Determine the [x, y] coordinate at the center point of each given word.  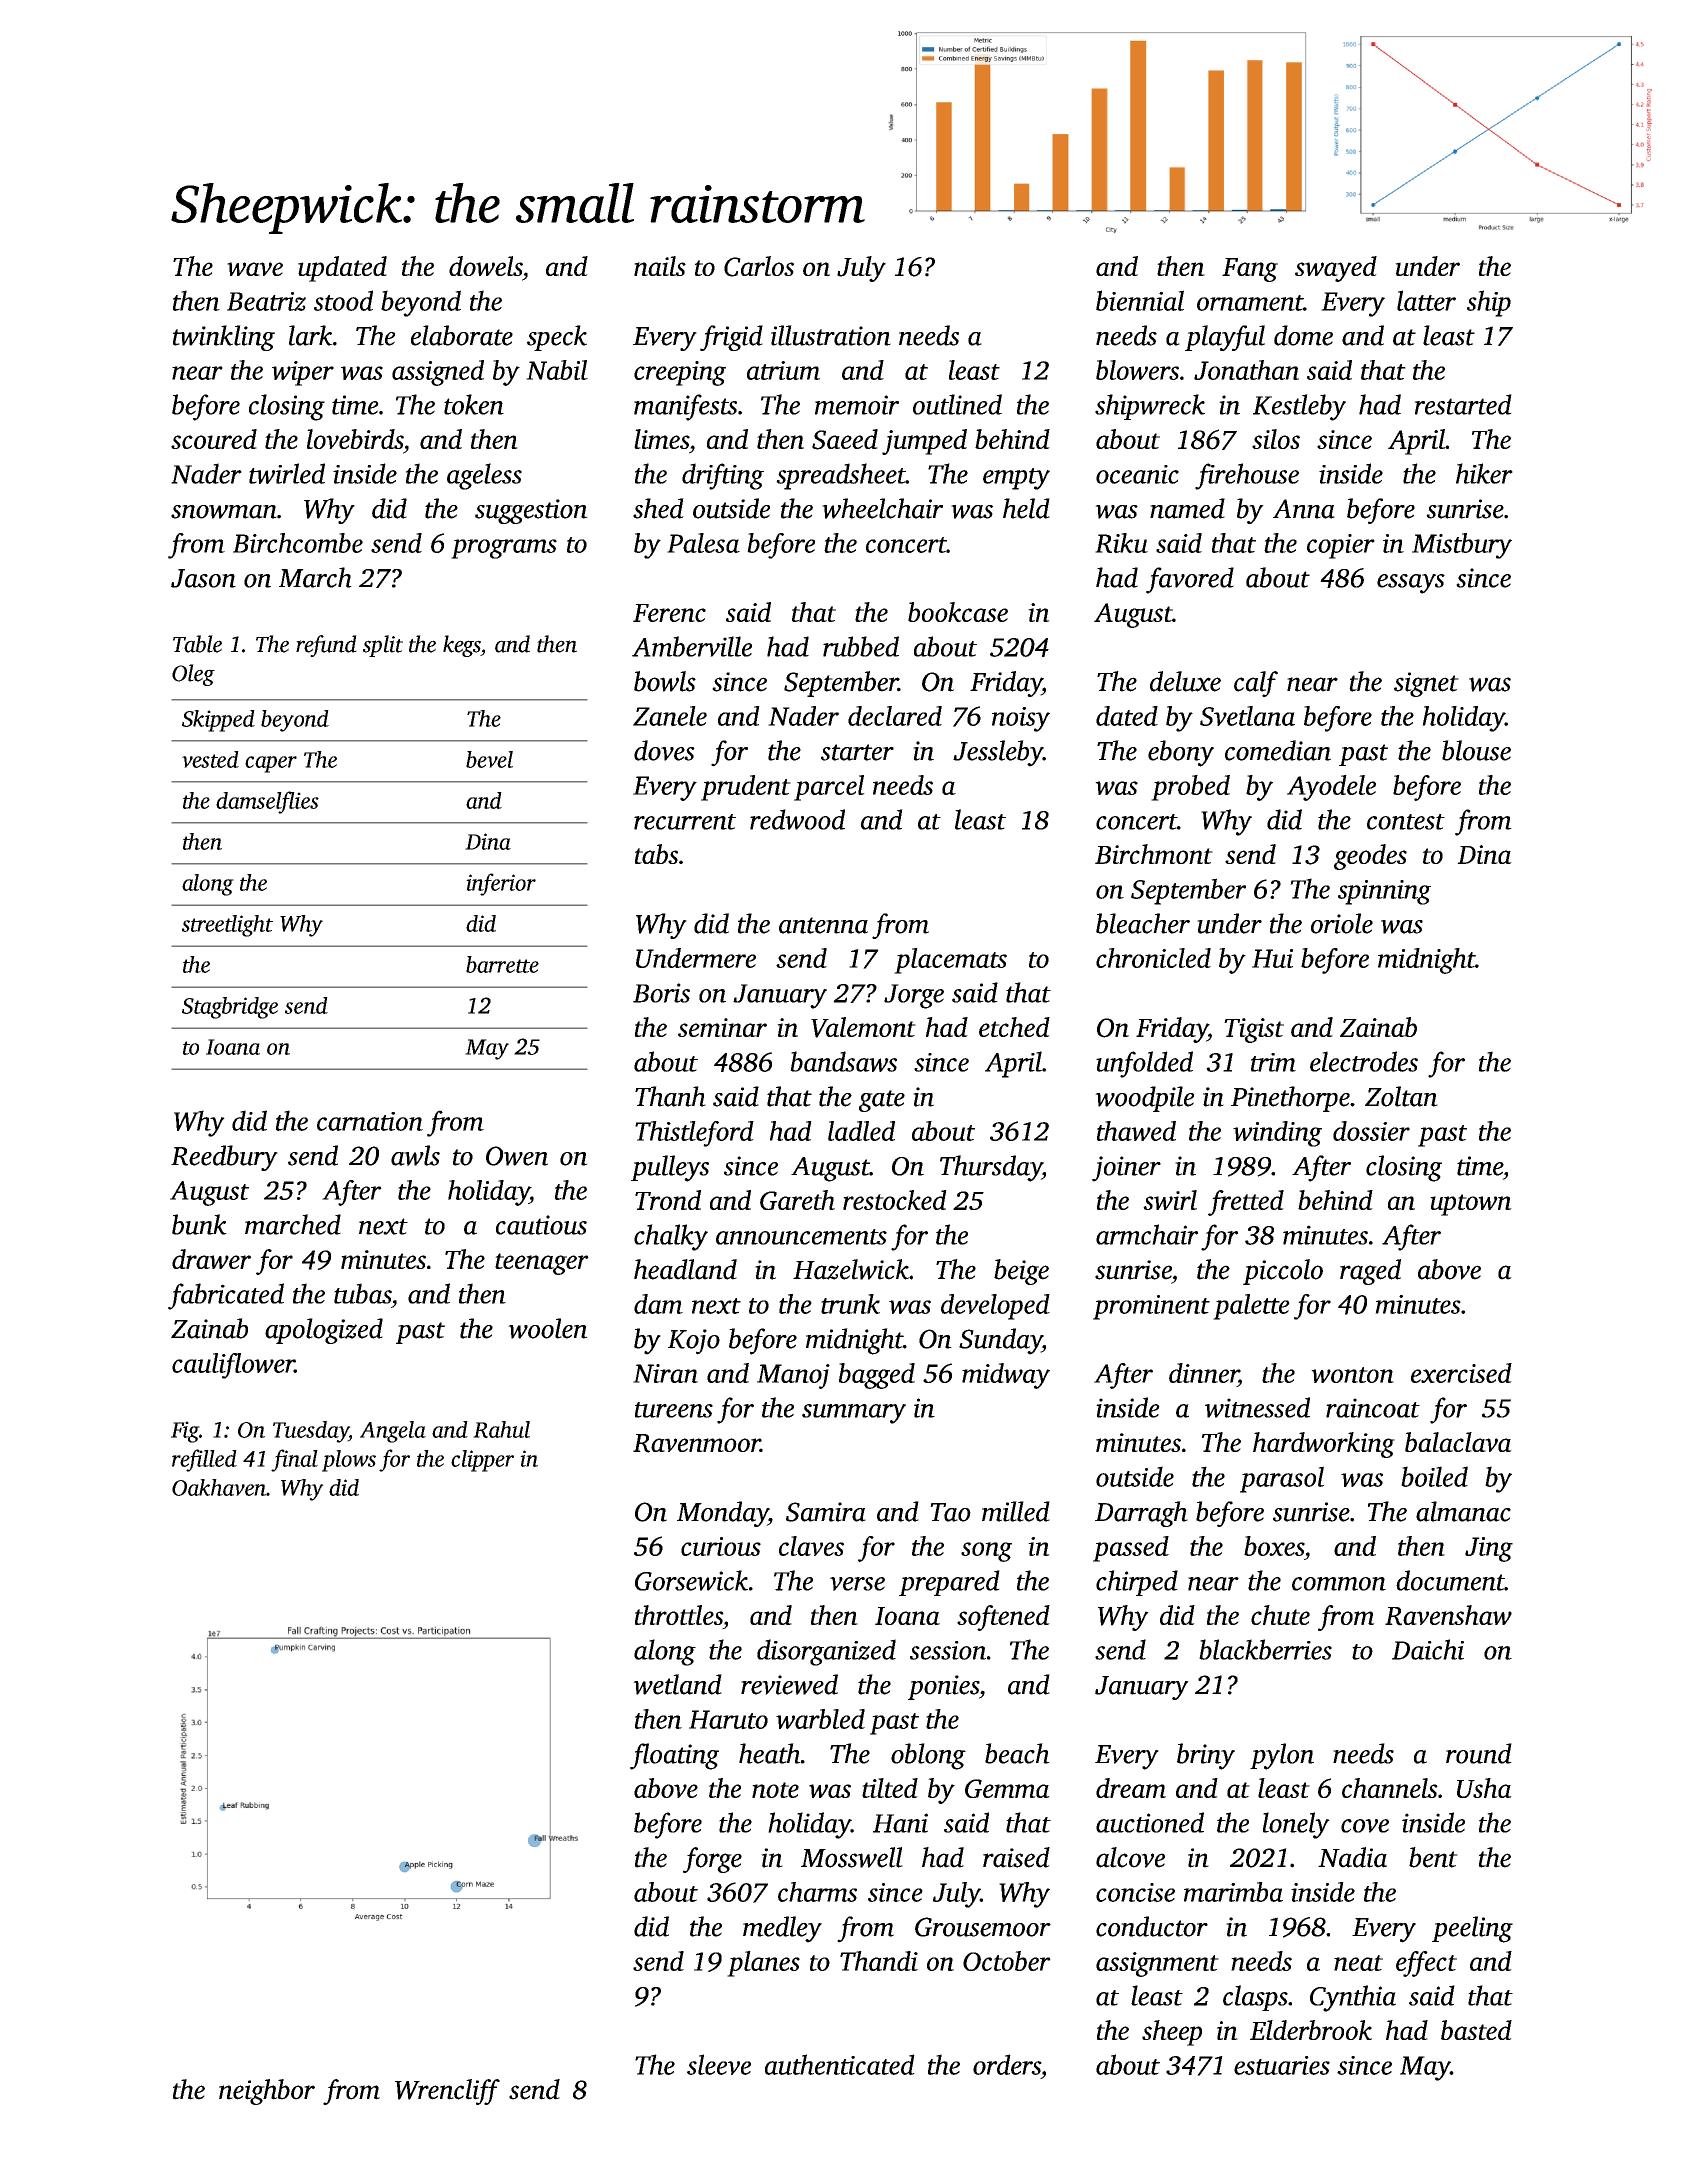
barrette [502, 964]
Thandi [879, 1961]
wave [255, 269]
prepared [949, 1583]
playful [1225, 338]
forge [712, 1860]
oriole [1342, 923]
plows [349, 1461]
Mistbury [1462, 546]
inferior [501, 884]
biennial [1140, 300]
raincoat [1373, 1408]
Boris [661, 993]
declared [895, 716]
